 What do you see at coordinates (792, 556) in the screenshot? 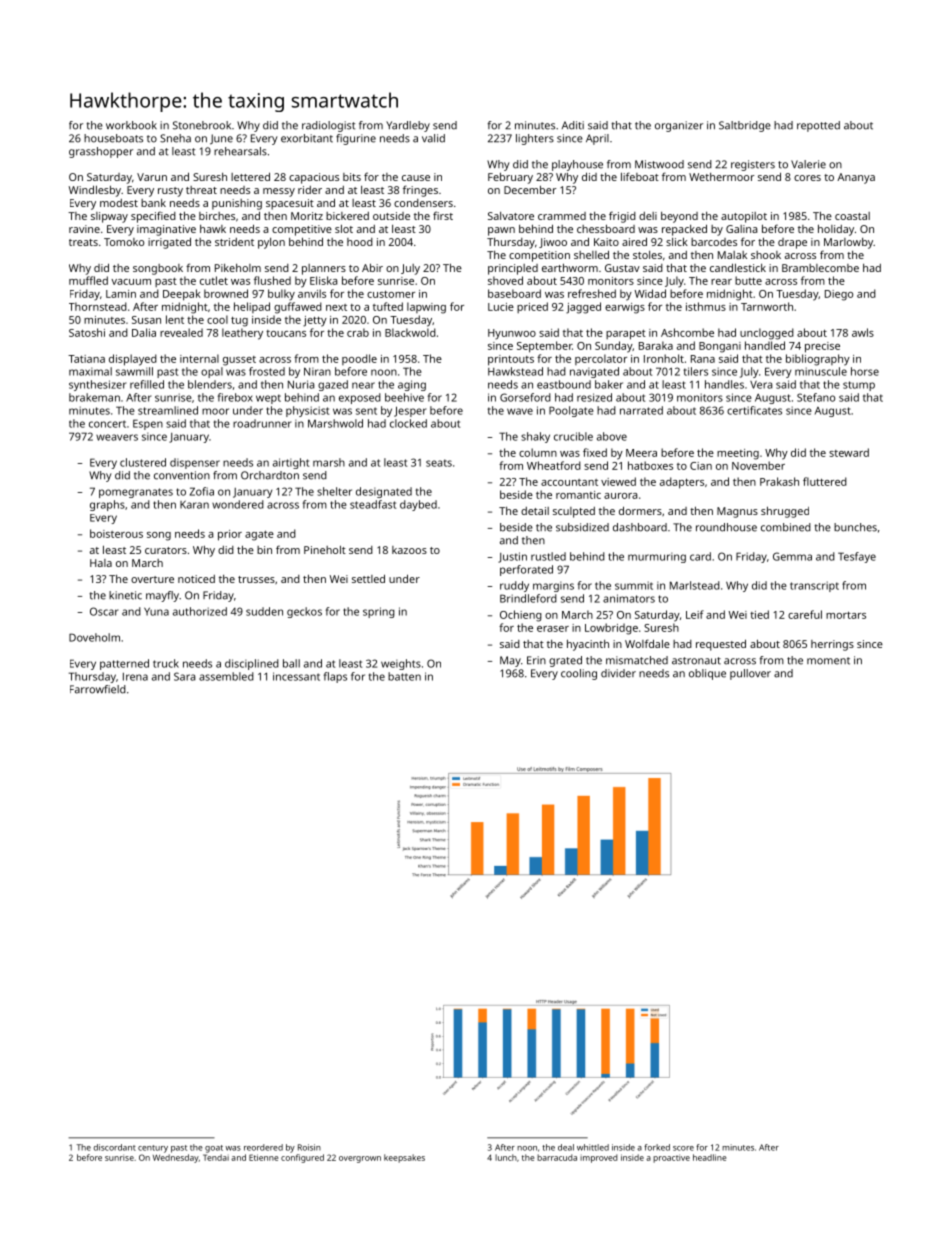
I see `Gemma` at bounding box center [792, 556].
